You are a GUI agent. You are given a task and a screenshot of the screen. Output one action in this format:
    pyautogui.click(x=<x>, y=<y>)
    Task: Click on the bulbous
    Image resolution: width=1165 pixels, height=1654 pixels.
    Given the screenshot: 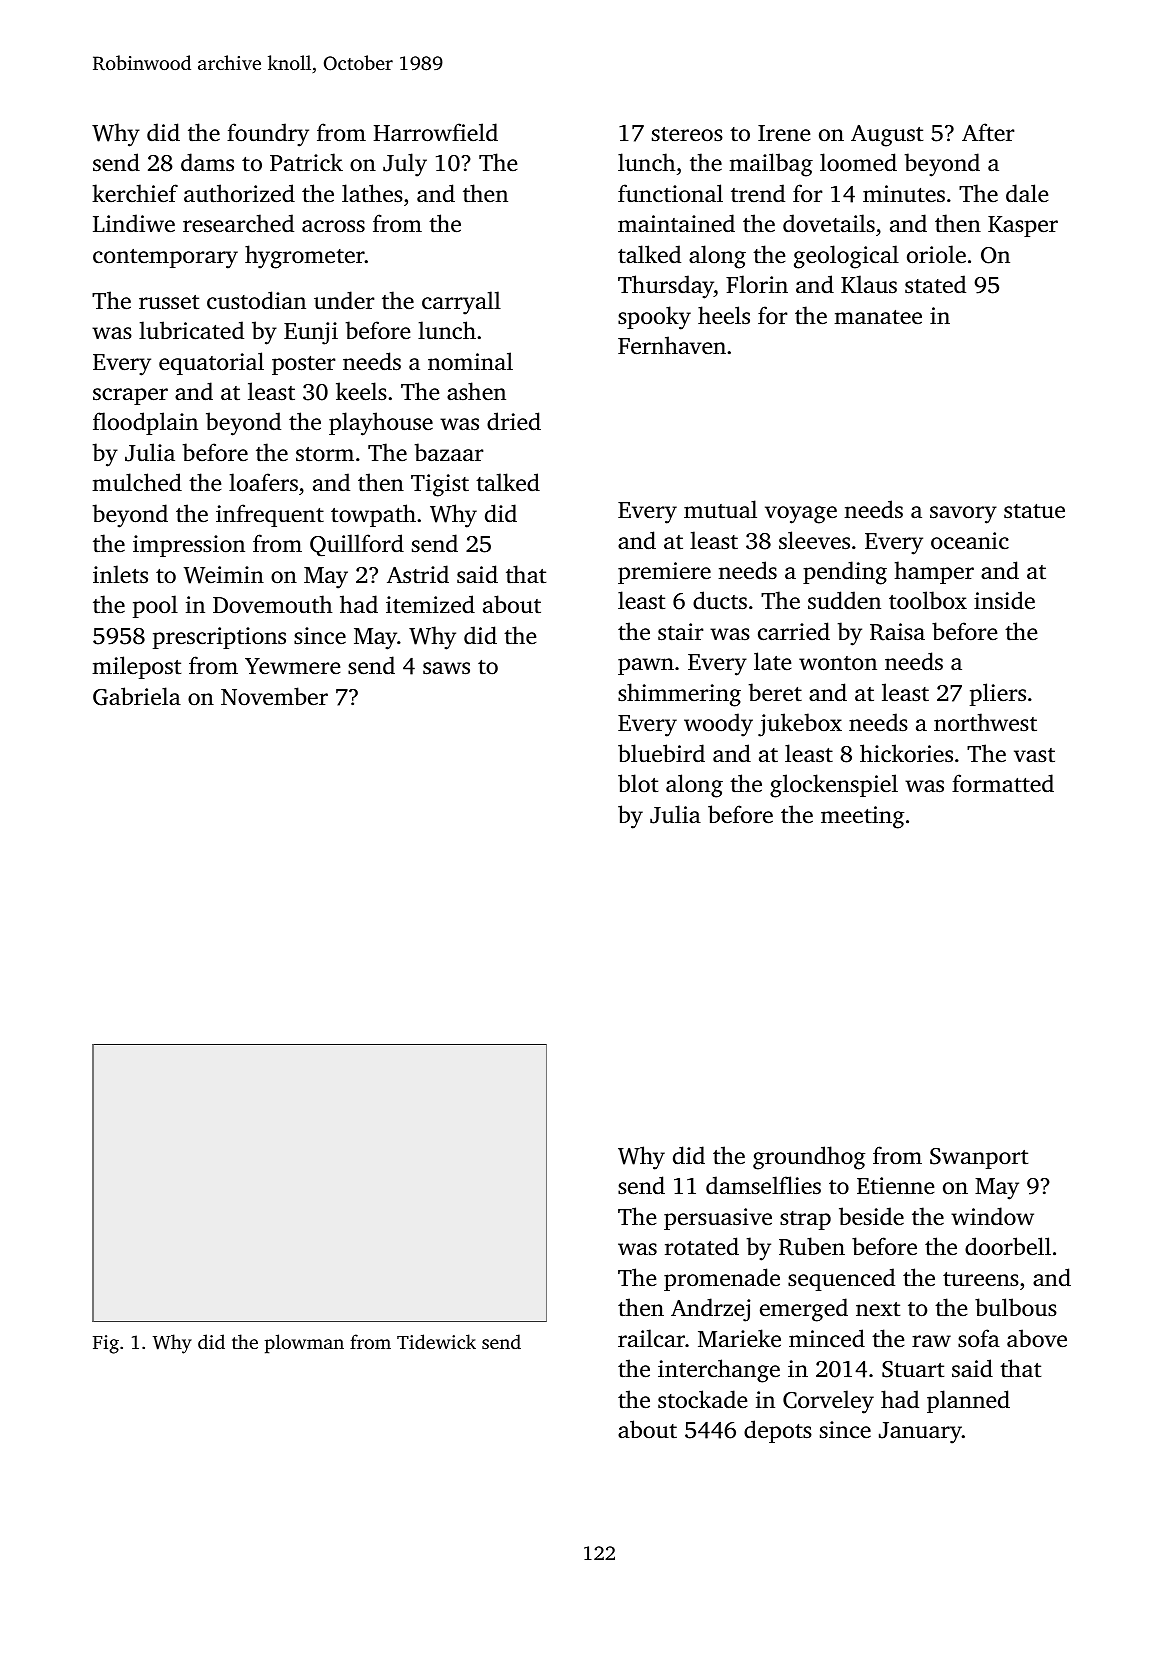 What is the action you would take?
    pyautogui.click(x=1016, y=1307)
